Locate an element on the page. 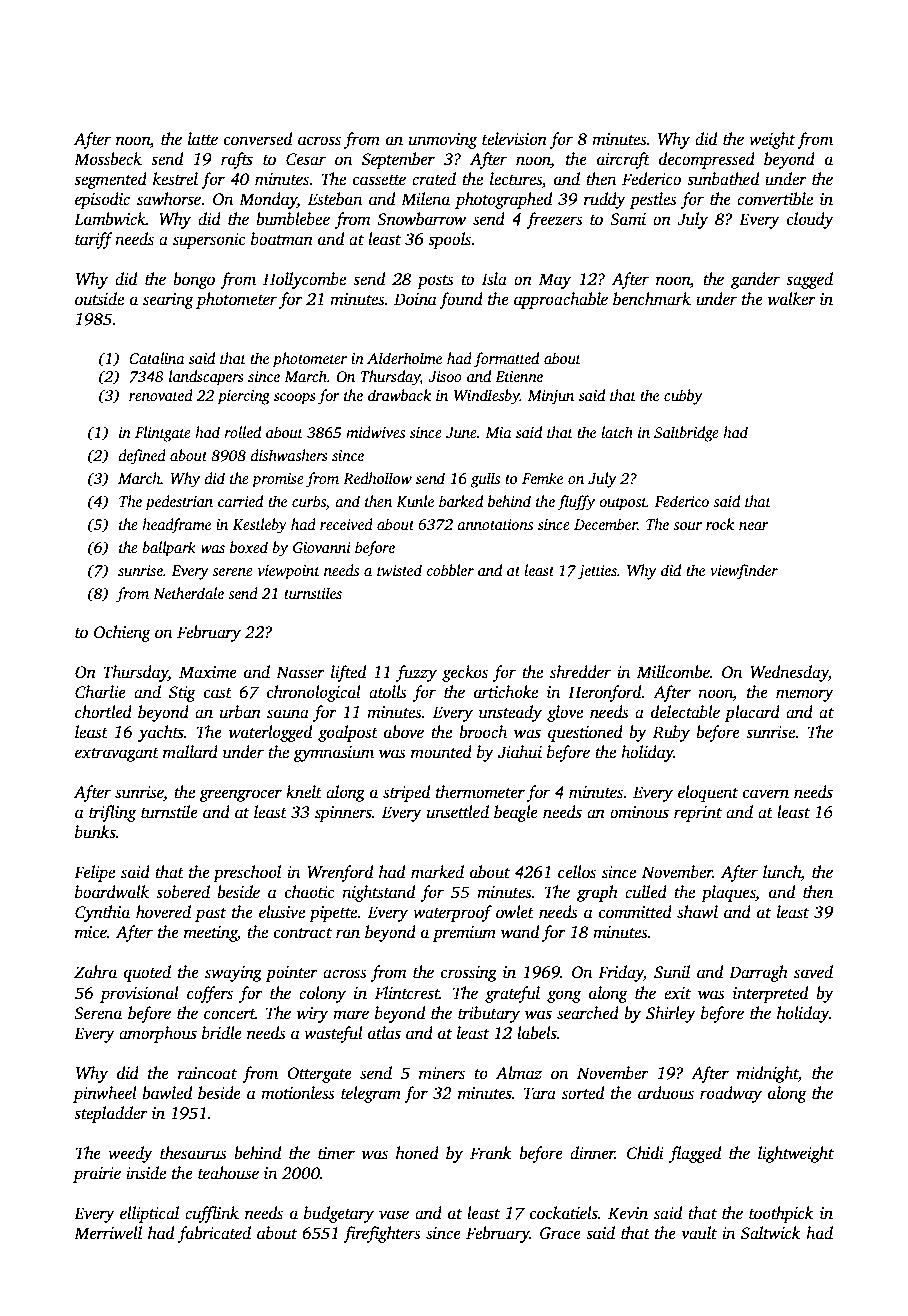 This image has height=1316, width=908. fabricated is located at coordinates (214, 1234).
